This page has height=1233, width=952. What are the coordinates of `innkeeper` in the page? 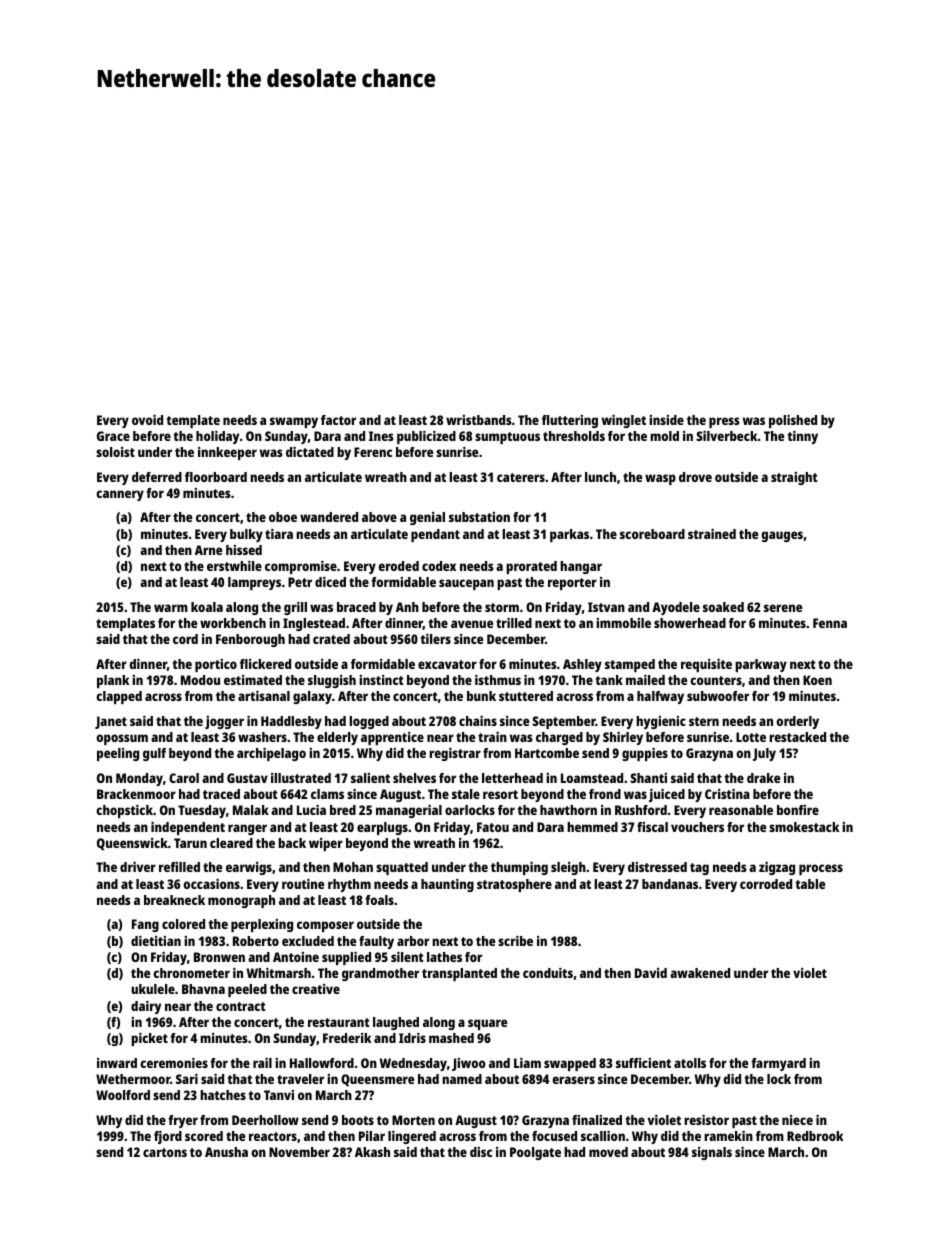 It's located at (227, 453).
